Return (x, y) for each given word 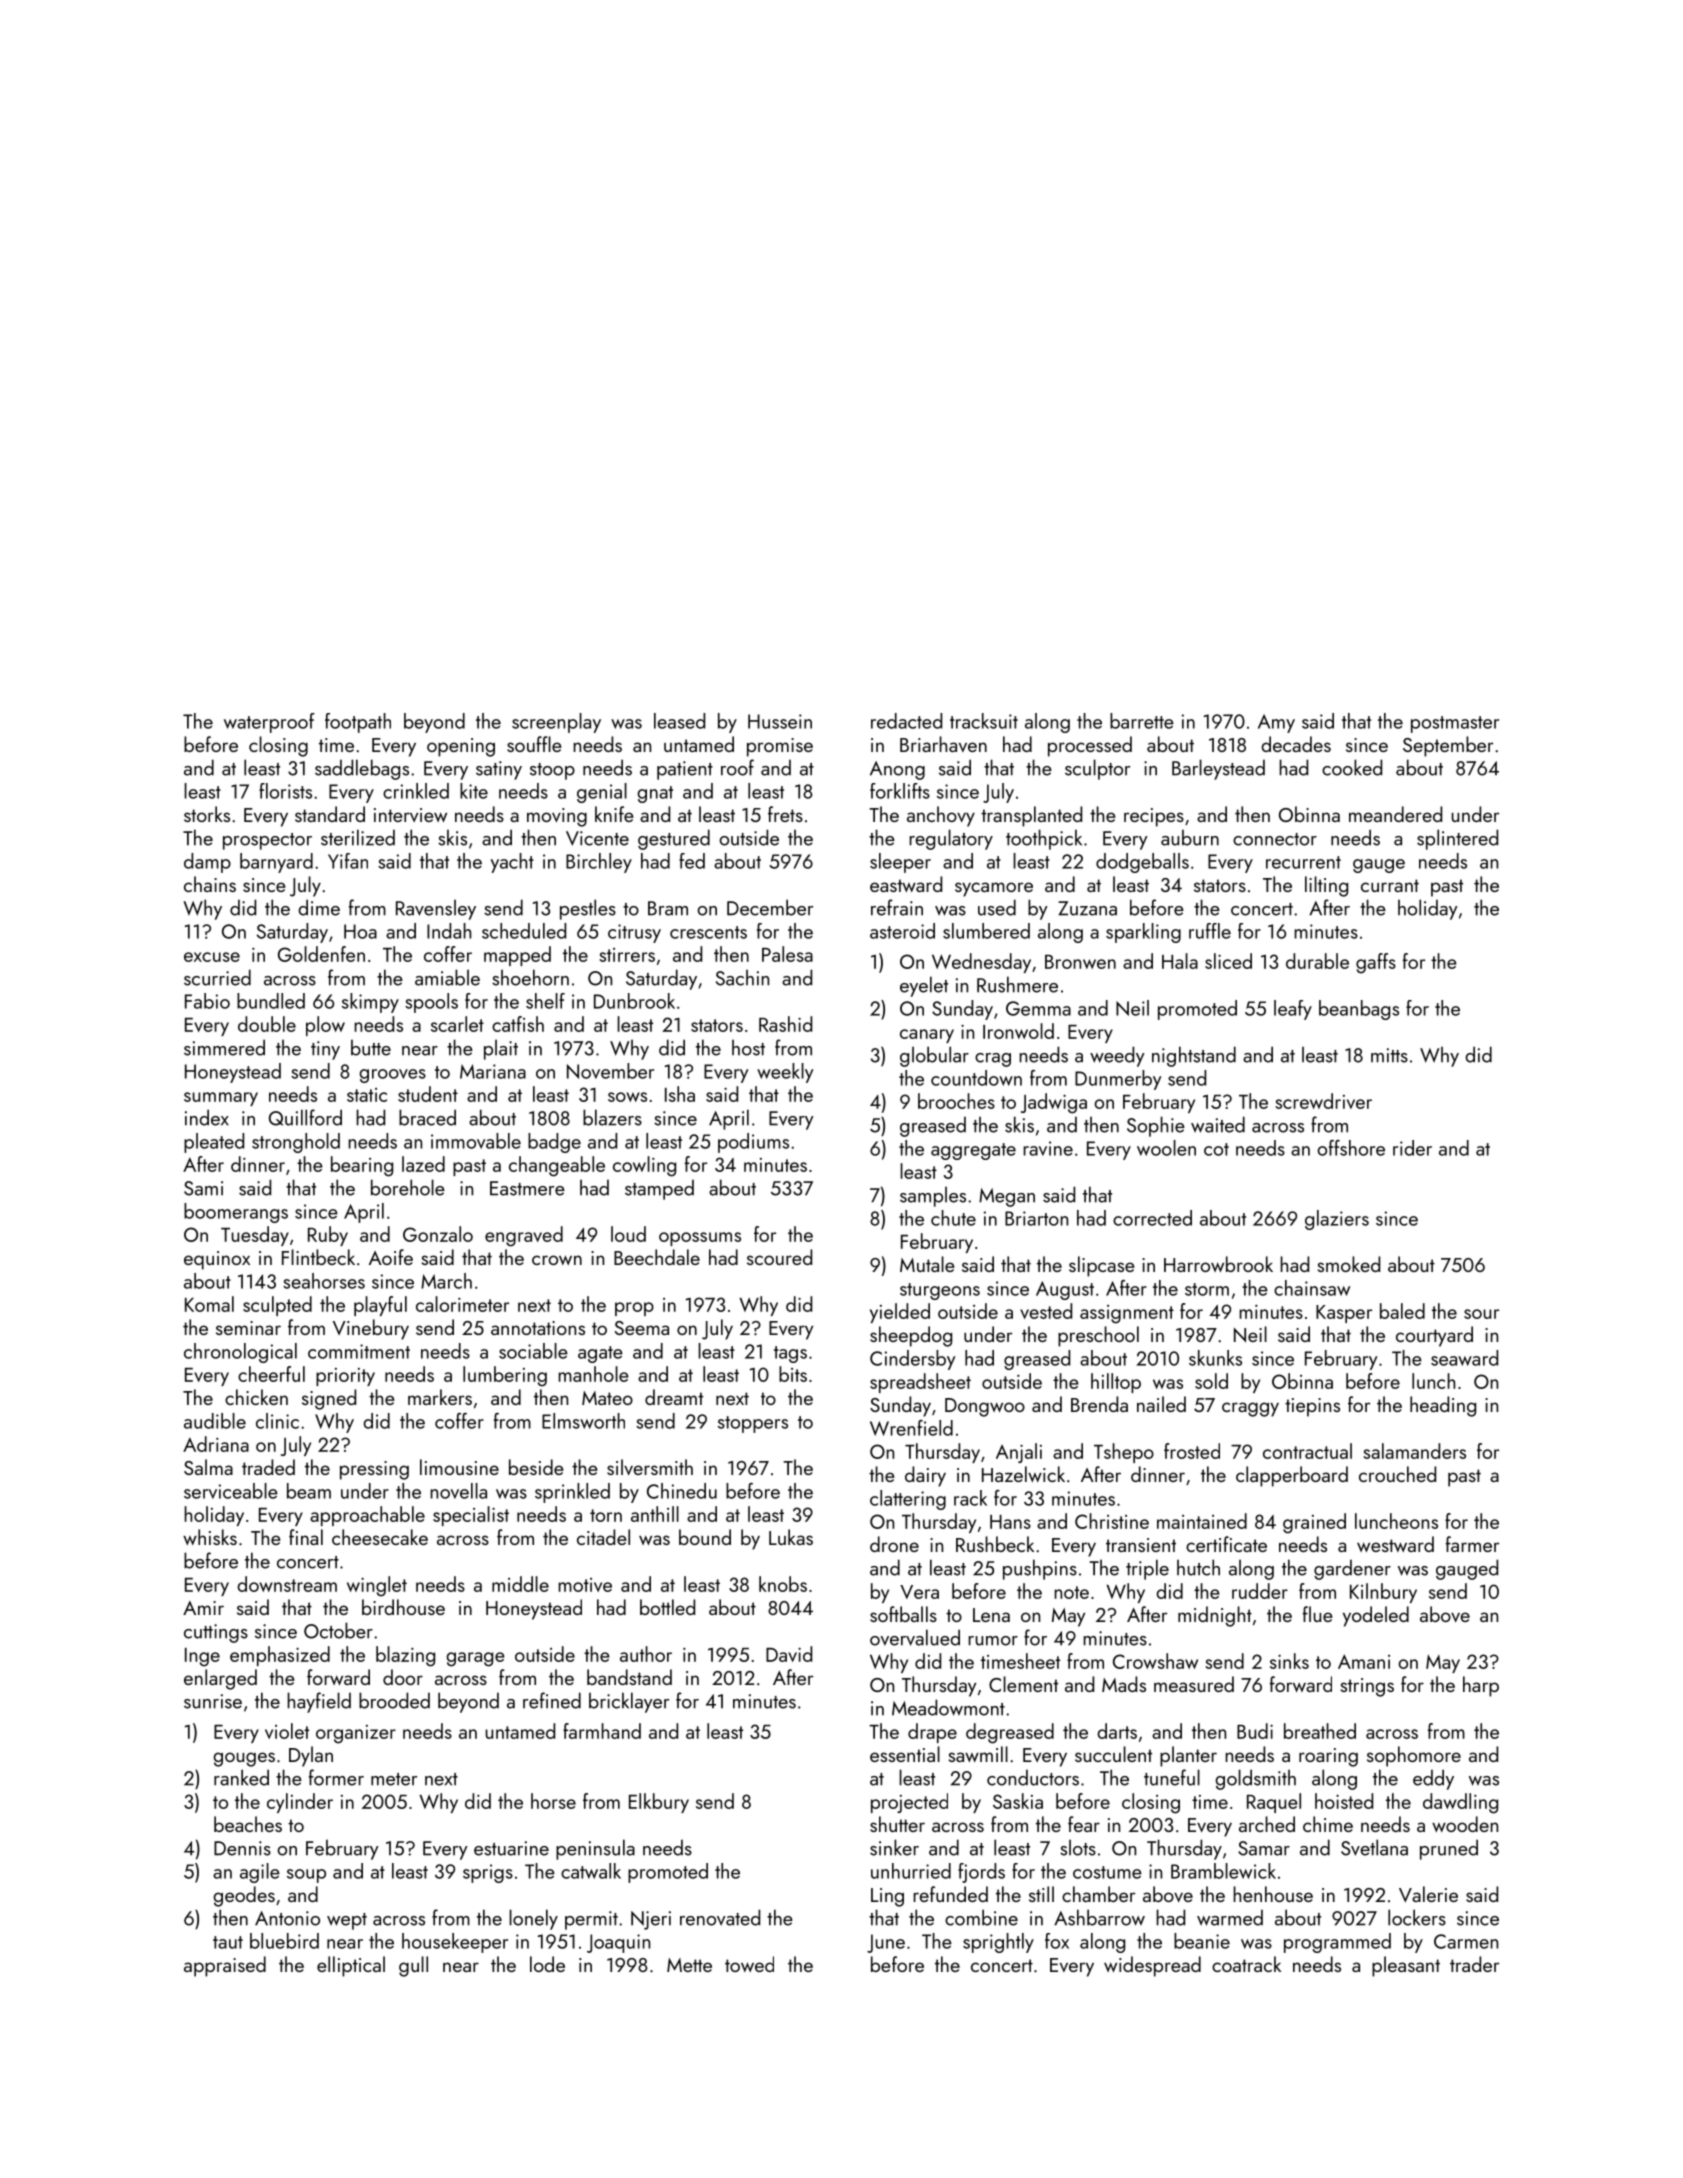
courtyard (1434, 1336)
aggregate (973, 1151)
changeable (557, 1166)
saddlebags (362, 769)
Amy (1276, 723)
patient (685, 770)
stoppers (753, 1424)
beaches (248, 1824)
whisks (210, 1537)
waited (1218, 1124)
